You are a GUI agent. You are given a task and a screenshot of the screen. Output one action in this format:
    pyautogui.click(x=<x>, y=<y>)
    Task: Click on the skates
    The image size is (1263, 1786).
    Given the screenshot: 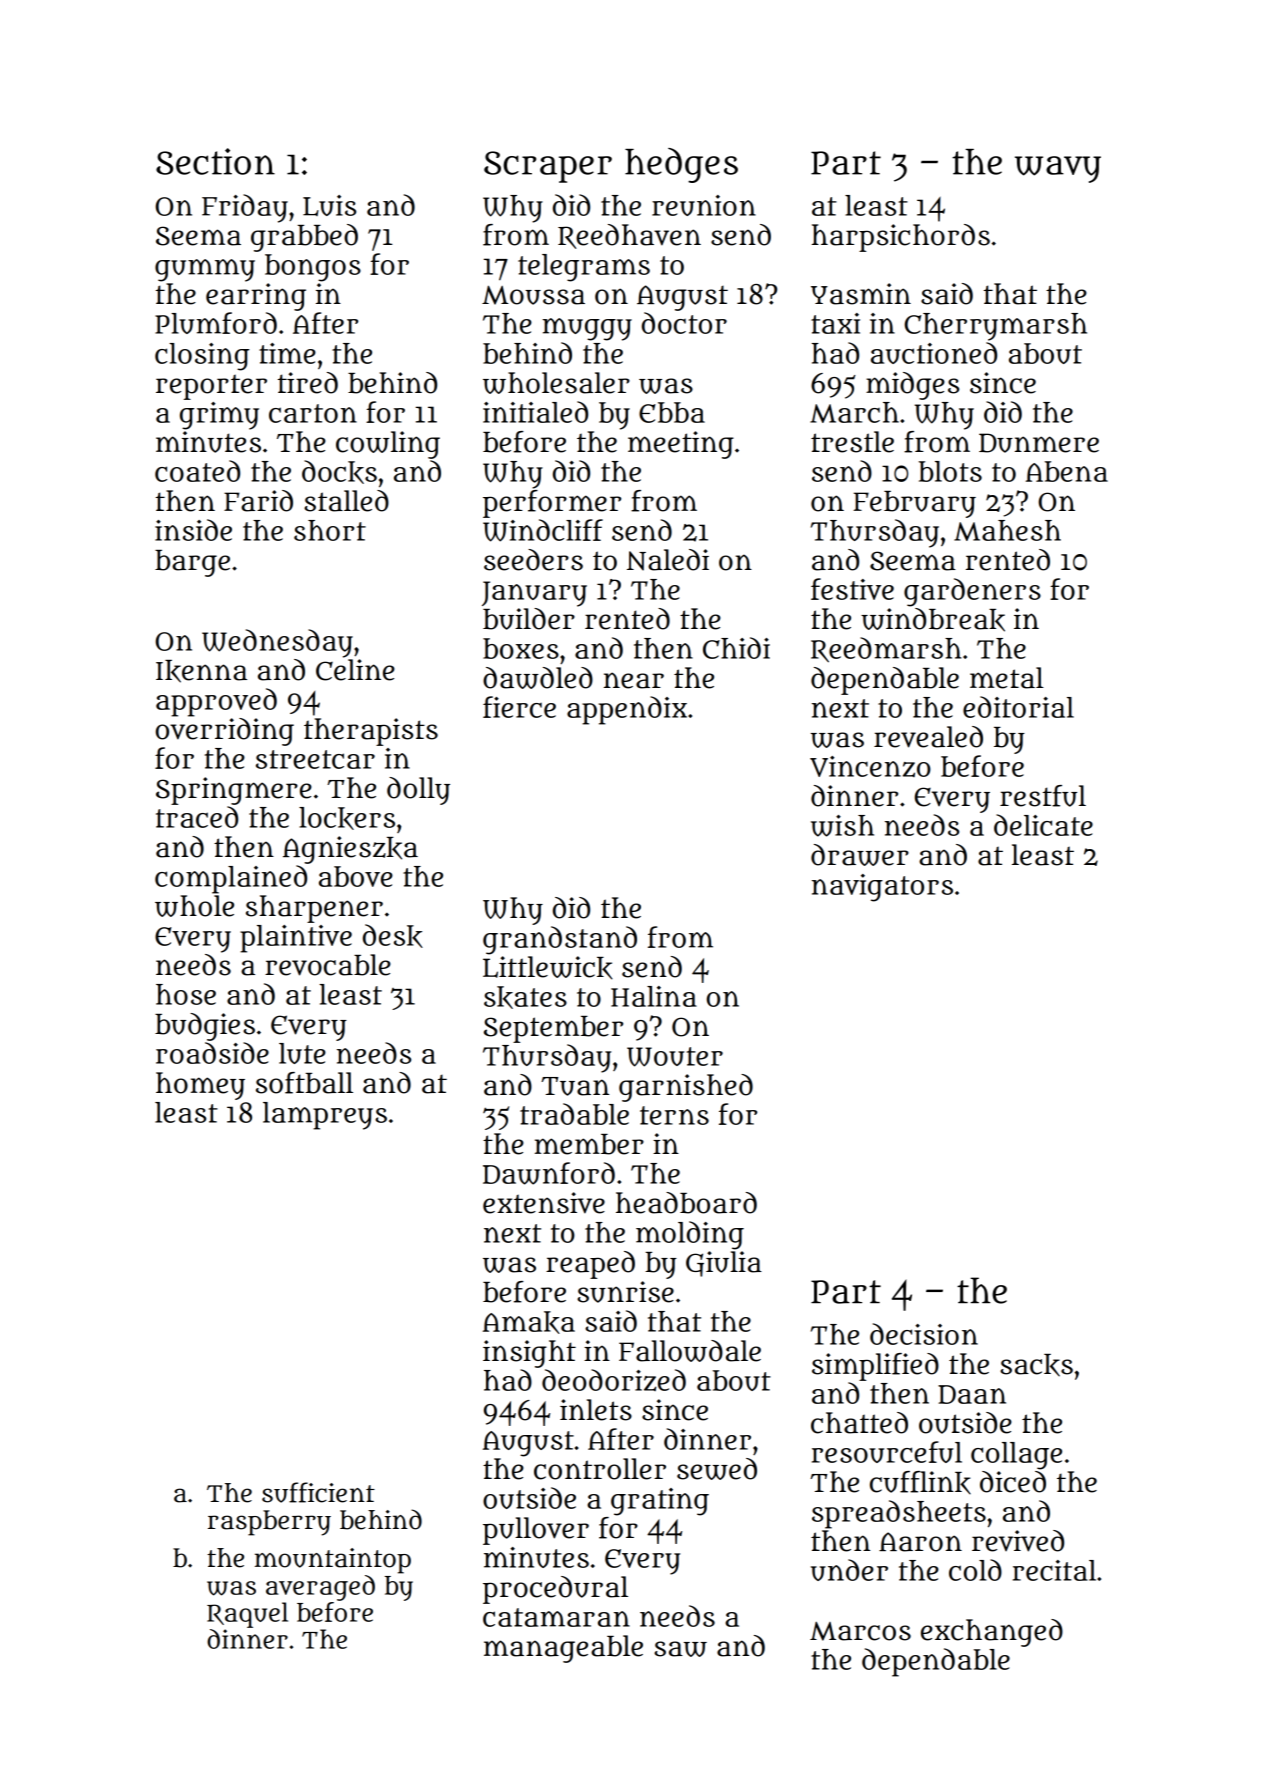 What is the action you would take?
    pyautogui.click(x=525, y=997)
